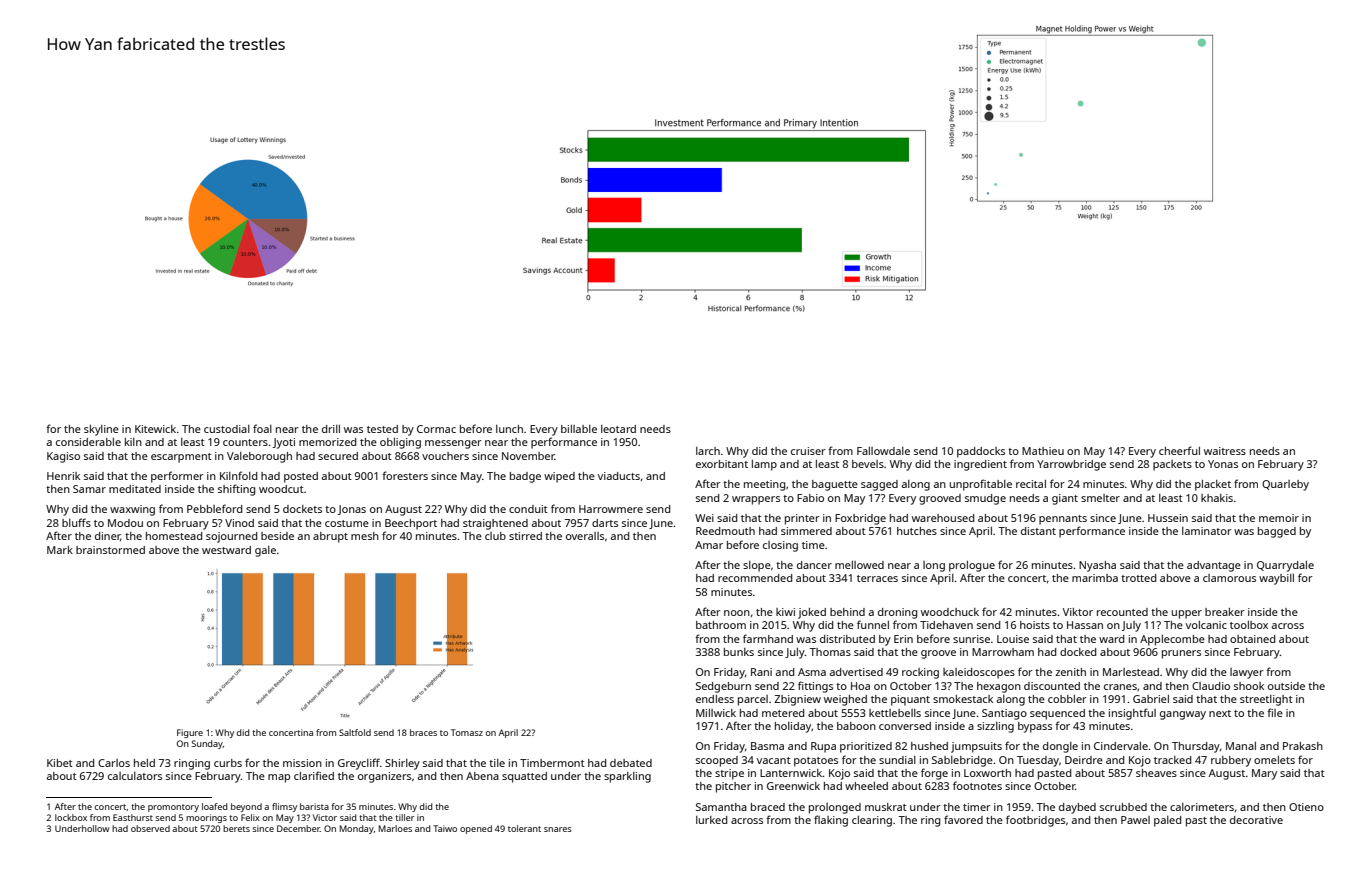  Describe the element at coordinates (1247, 673) in the screenshot. I see `lawyer` at that location.
